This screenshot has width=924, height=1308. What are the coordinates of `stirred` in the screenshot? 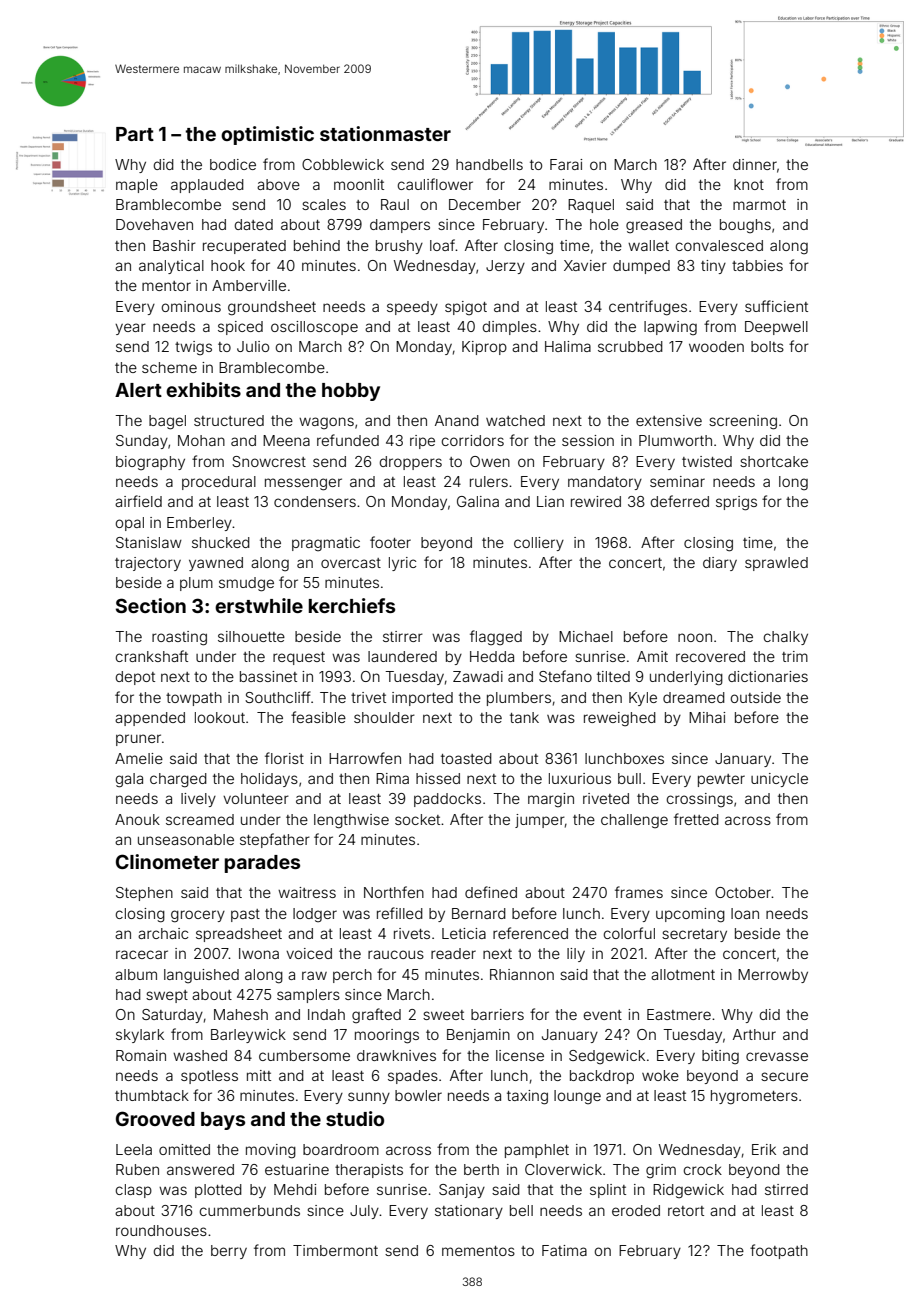 It's located at (786, 1189).
